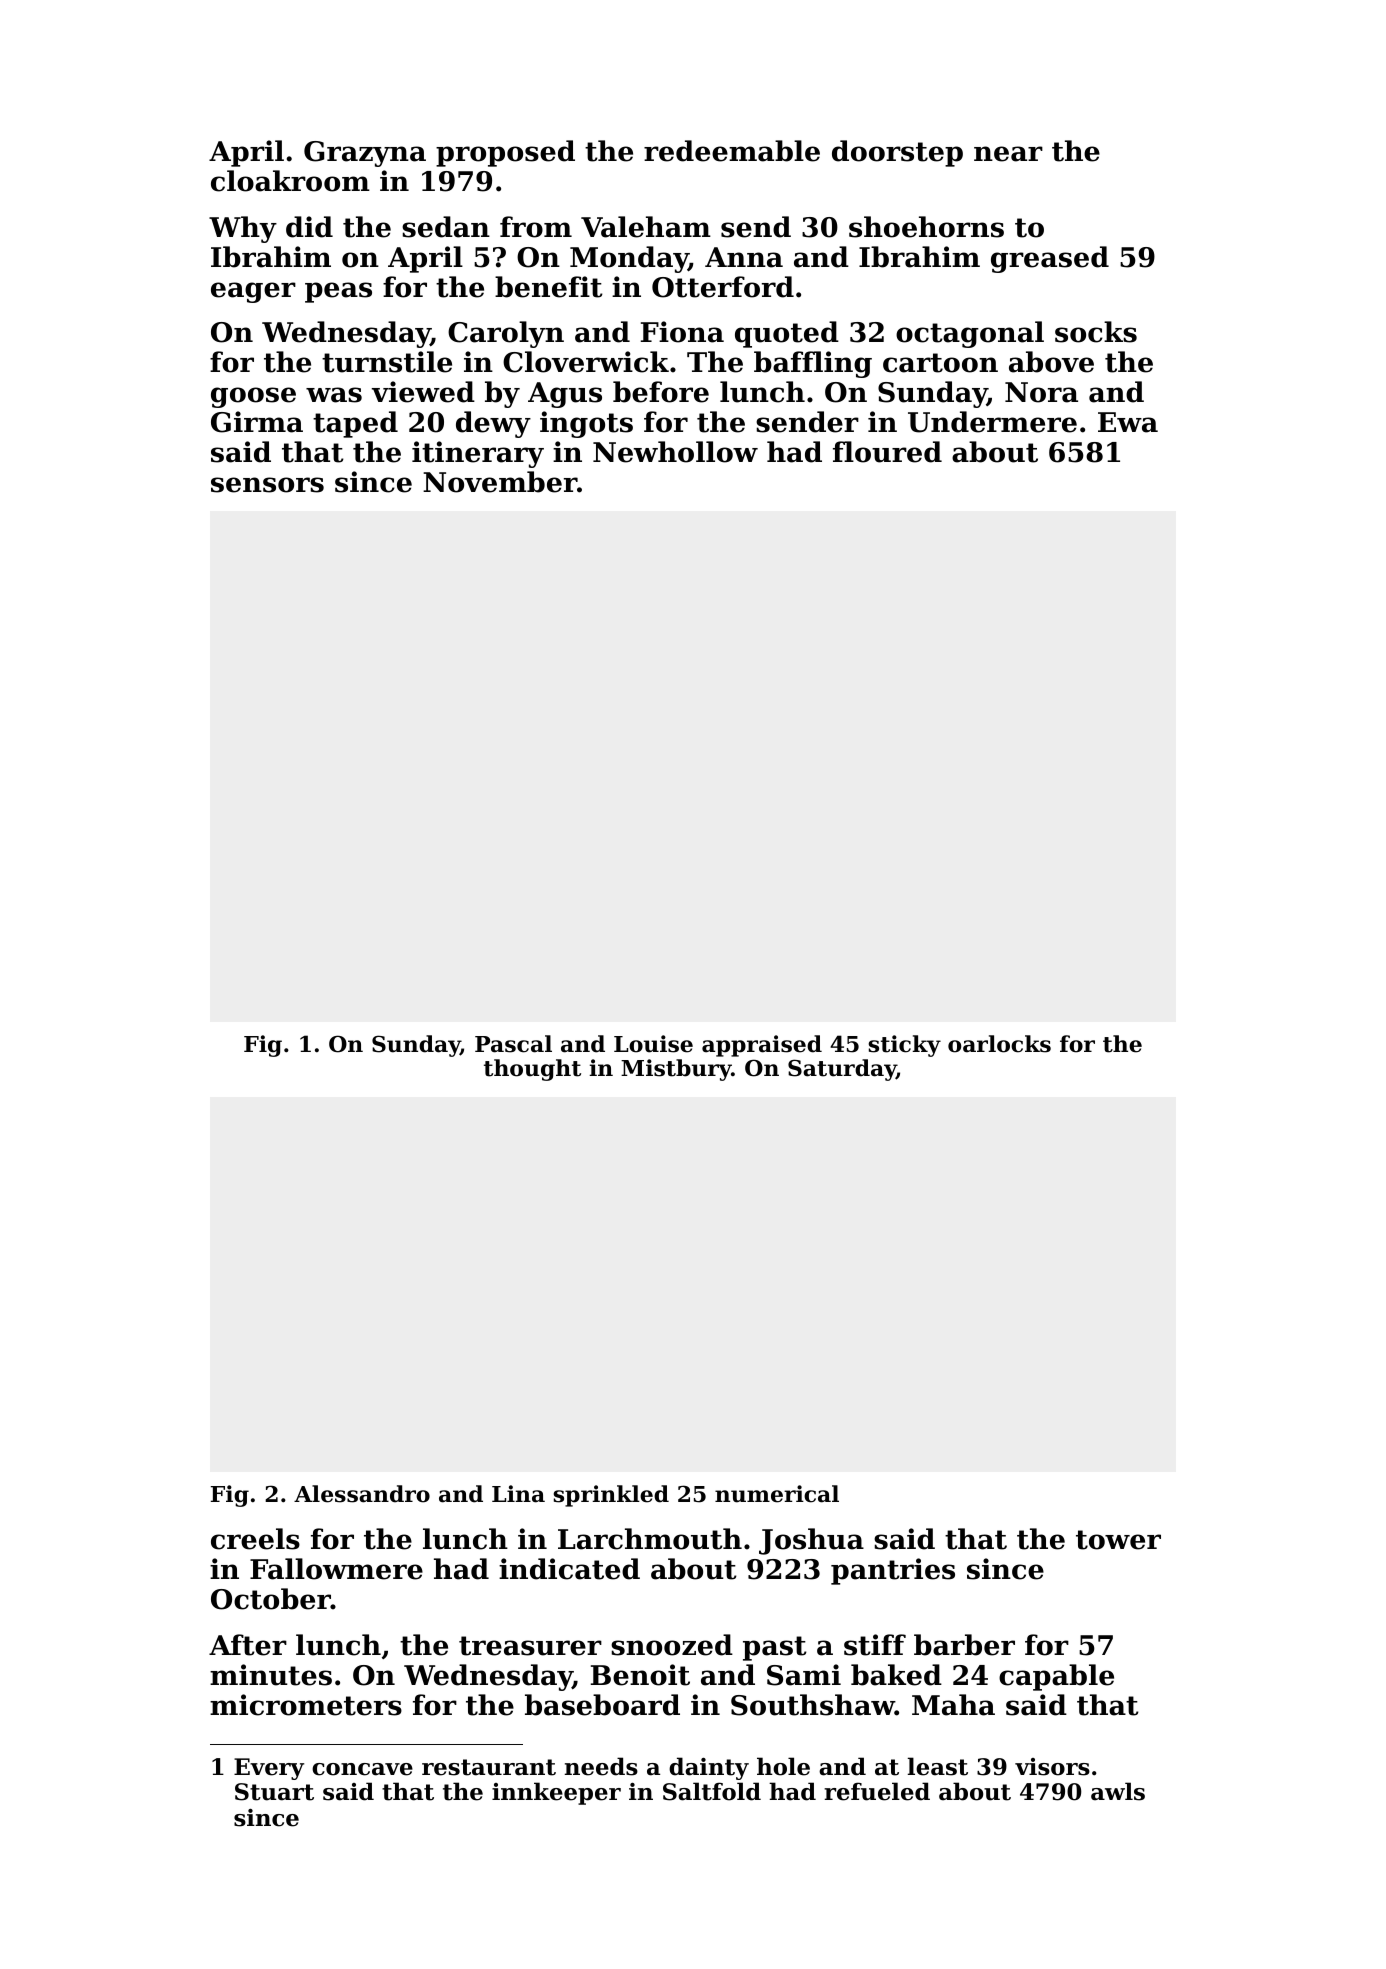 Image resolution: width=1386 pixels, height=1969 pixels. What do you see at coordinates (1056, 1677) in the image?
I see `capable` at bounding box center [1056, 1677].
